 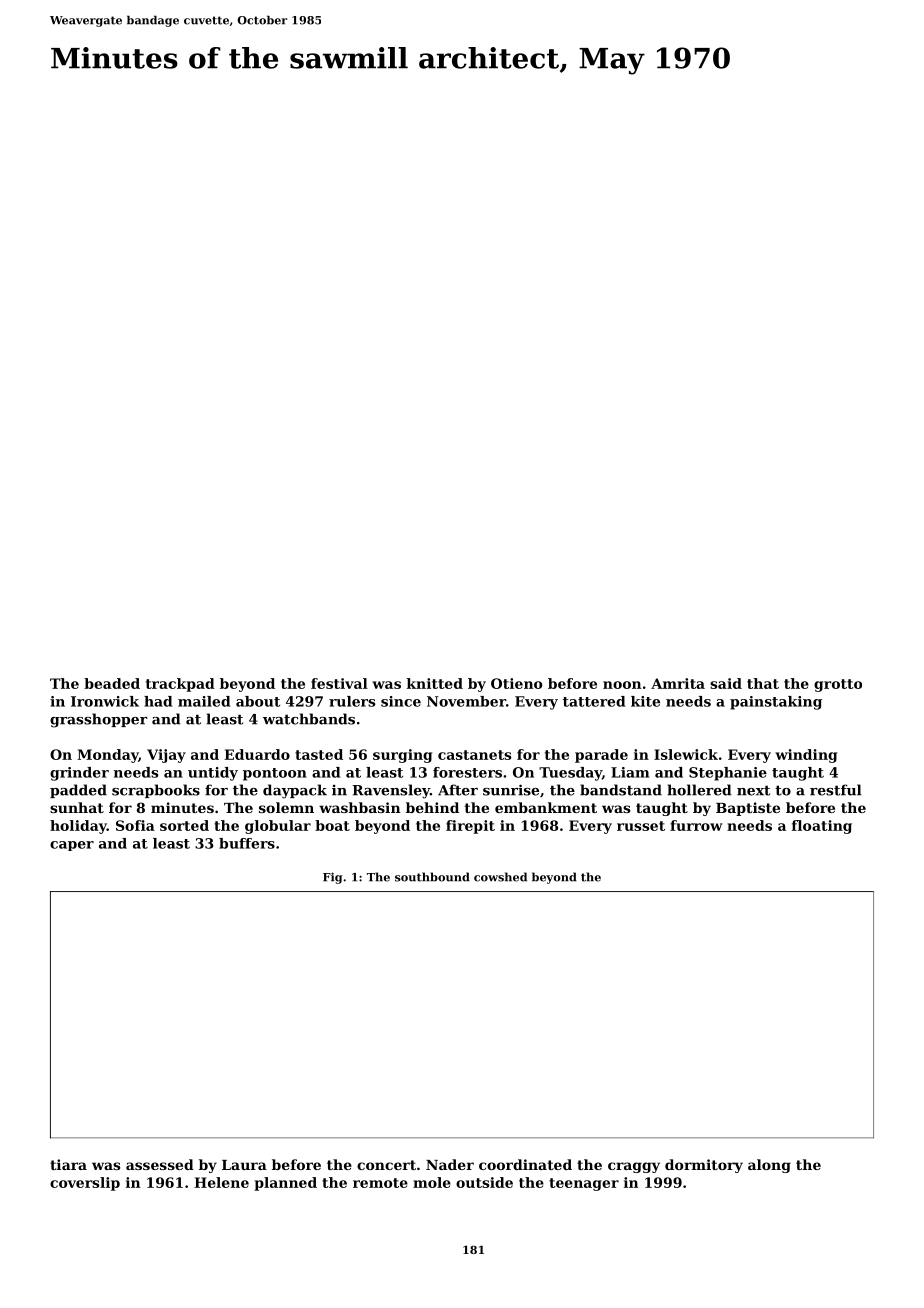 What do you see at coordinates (525, 1164) in the screenshot?
I see `coordinated` at bounding box center [525, 1164].
